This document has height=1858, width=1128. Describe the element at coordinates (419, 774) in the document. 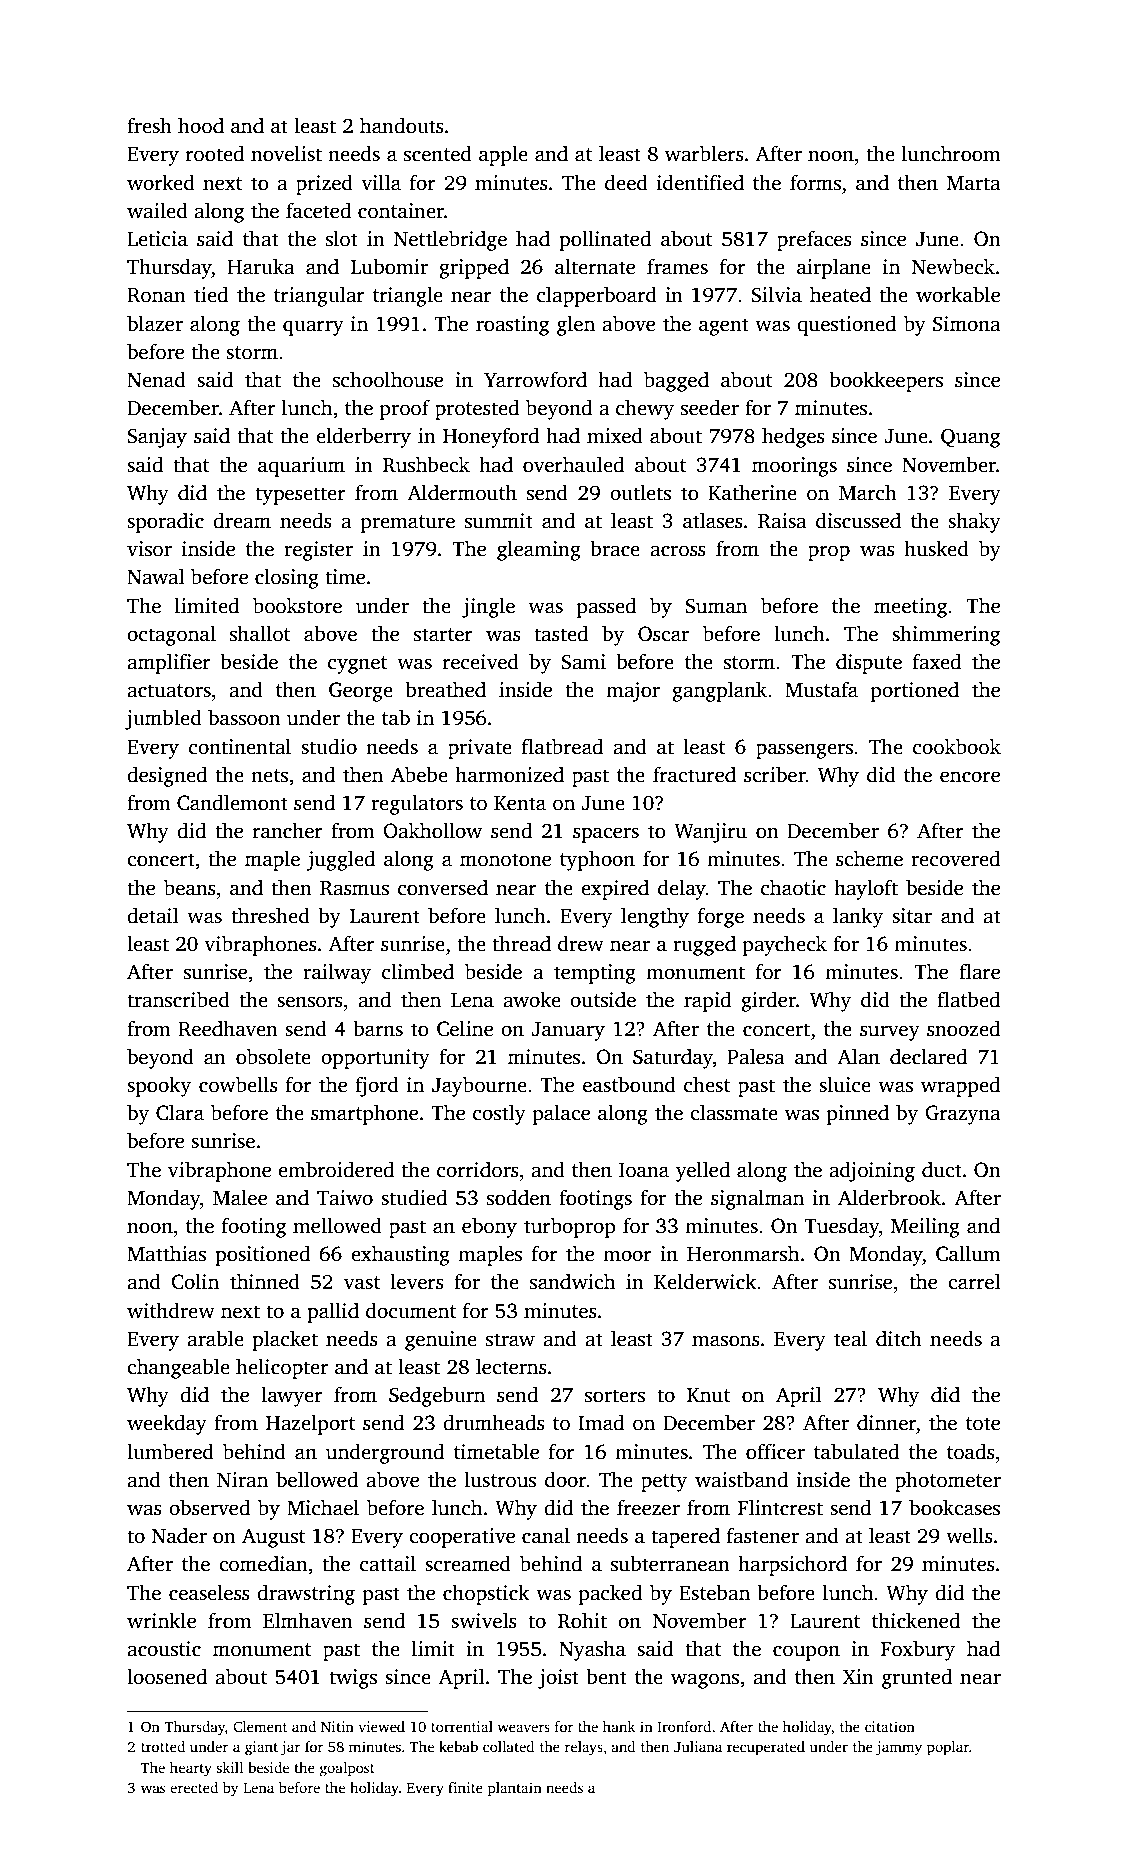

I see `Abebe` at that location.
